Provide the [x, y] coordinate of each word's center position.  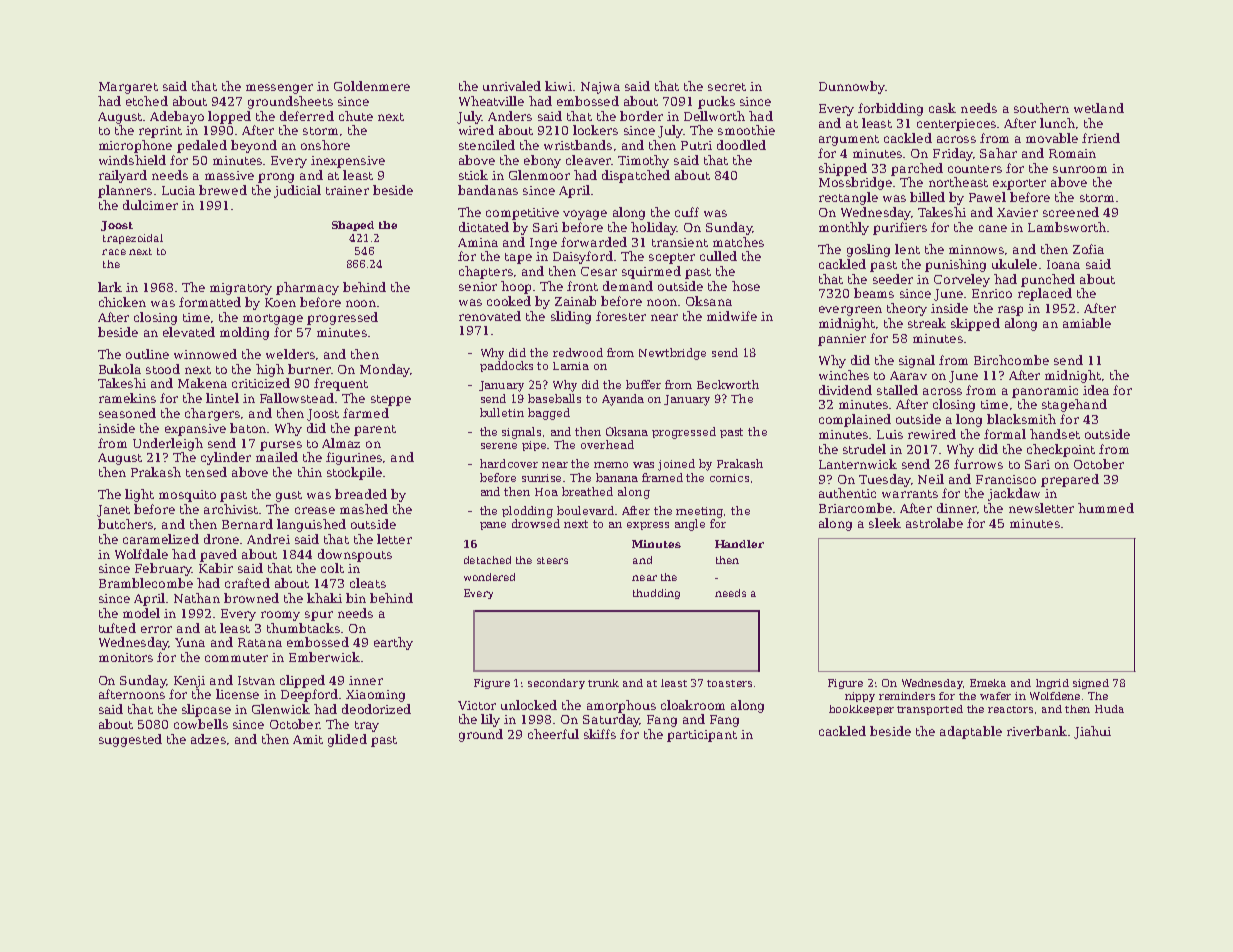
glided [347, 740]
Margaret [128, 88]
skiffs [600, 734]
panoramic [1045, 392]
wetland [1099, 108]
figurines [354, 458]
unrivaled [512, 86]
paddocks [506, 366]
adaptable [971, 732]
